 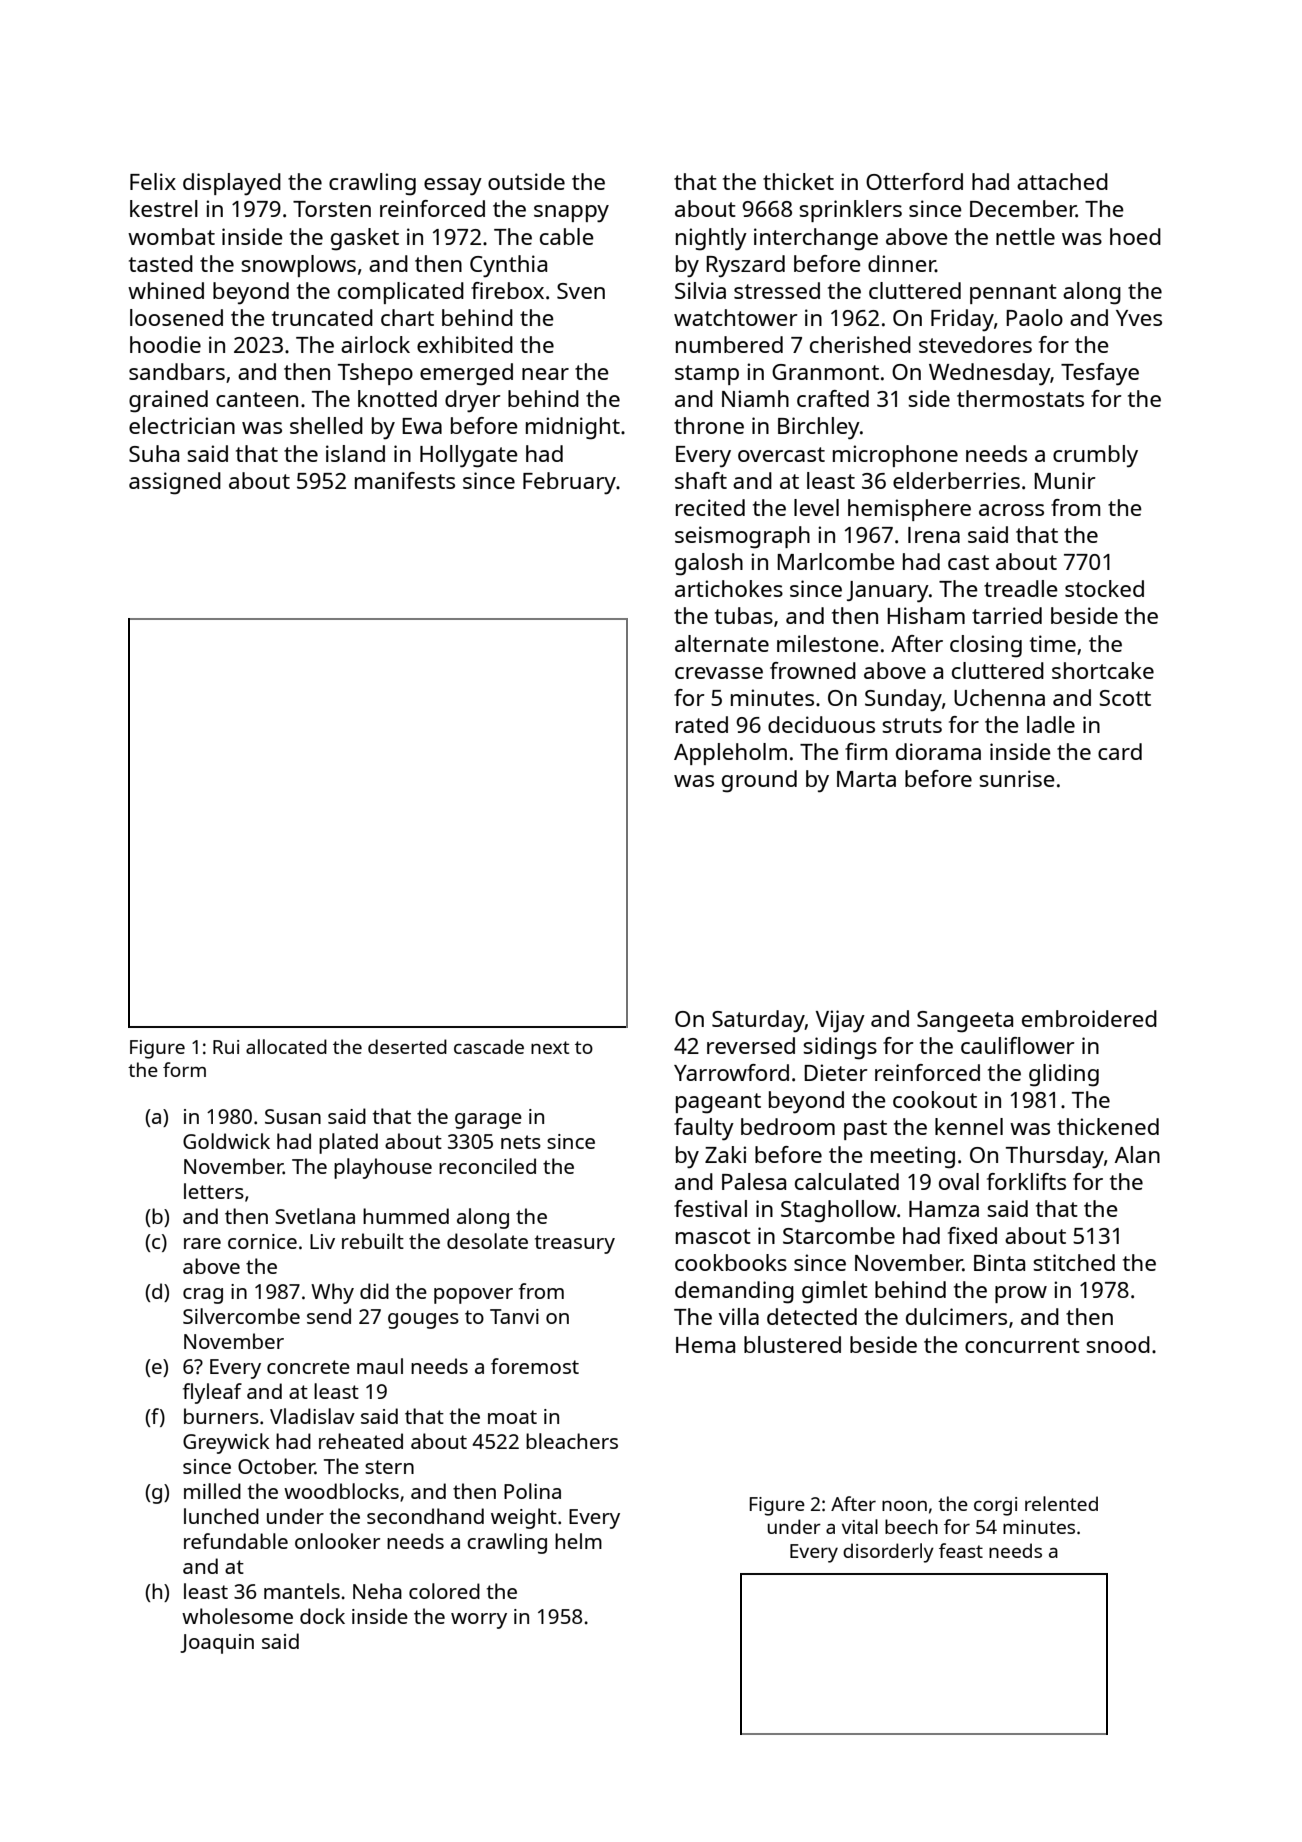 I want to click on card, so click(x=1120, y=751).
